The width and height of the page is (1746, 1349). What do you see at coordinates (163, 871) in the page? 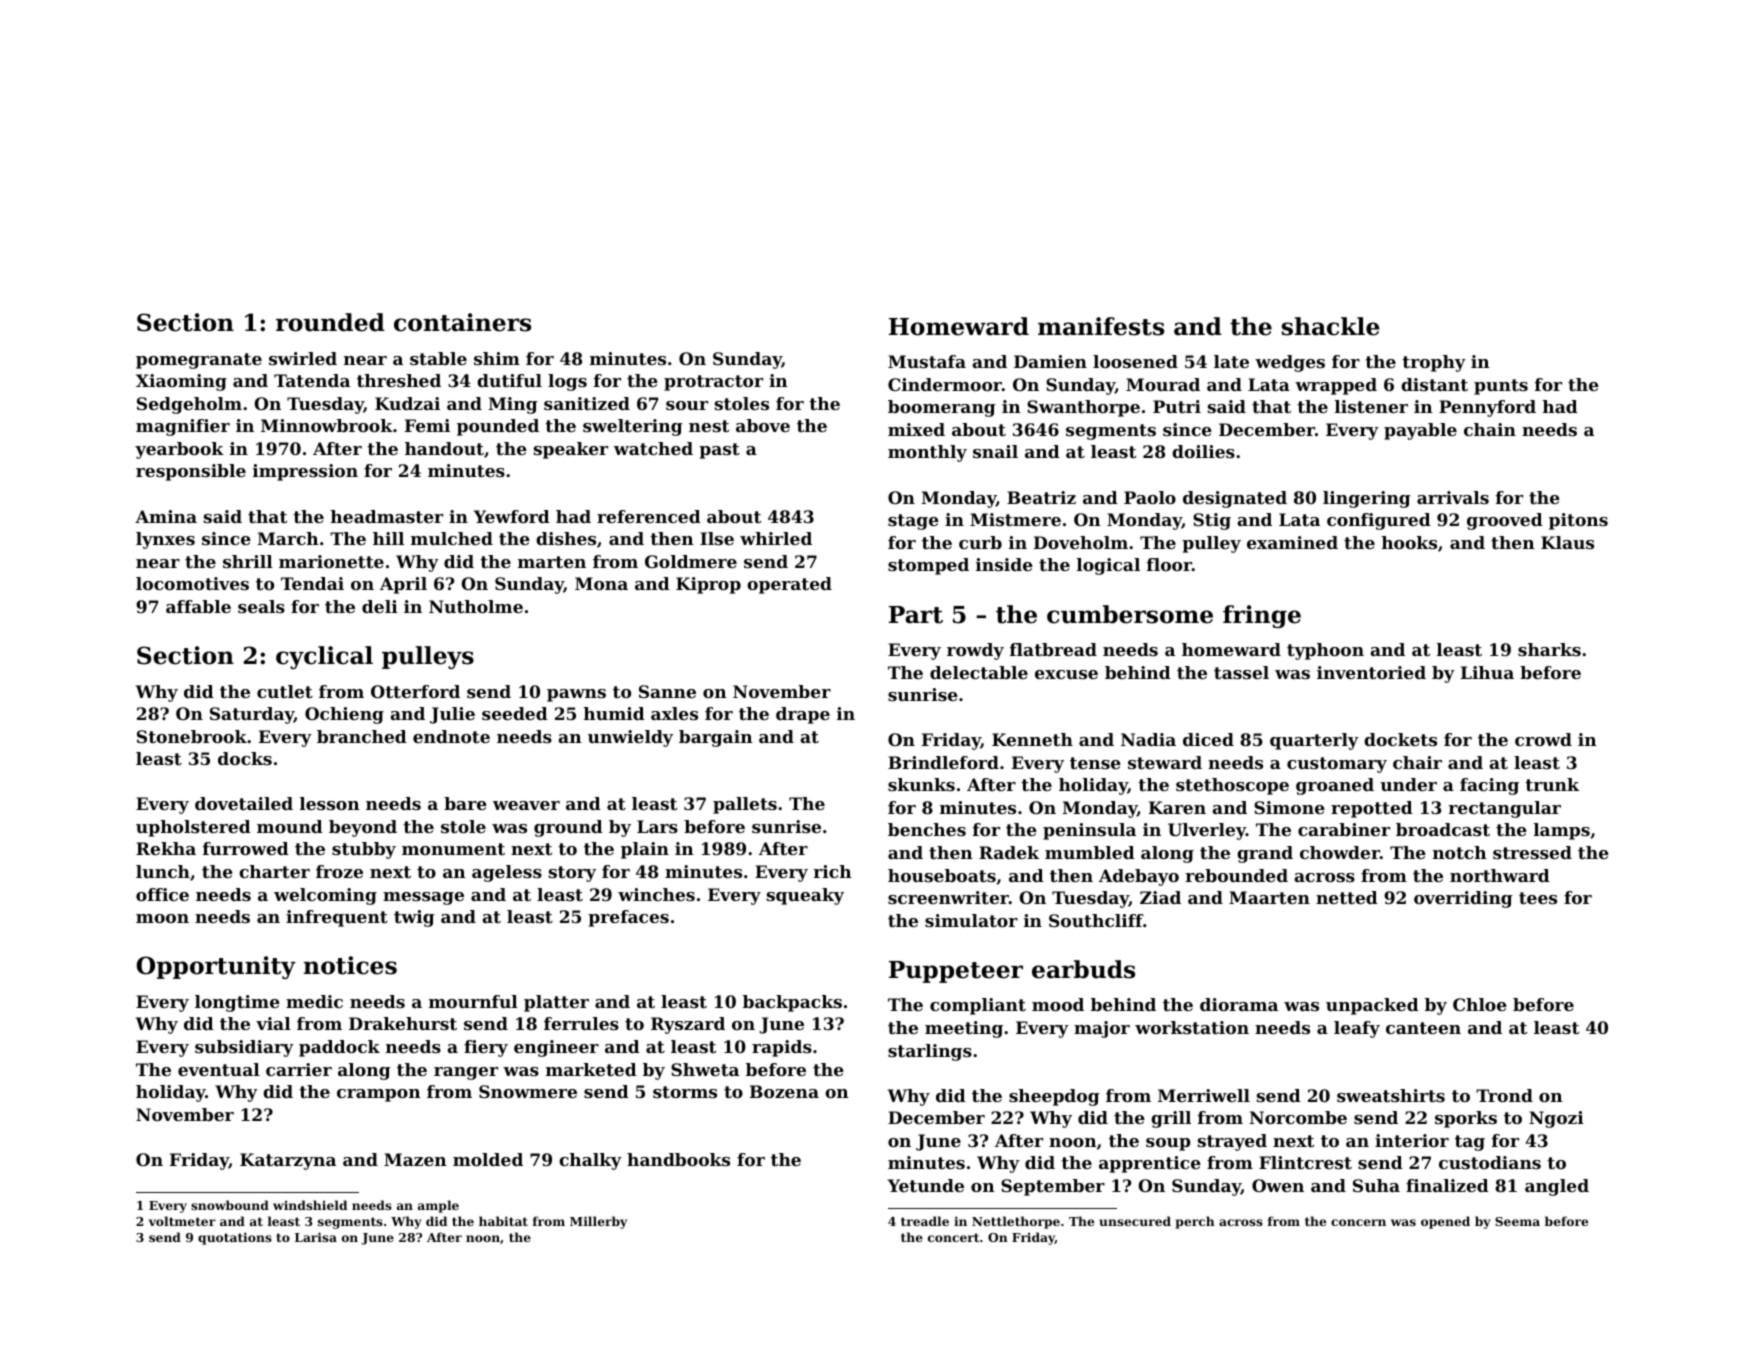
I see `lunch` at bounding box center [163, 871].
